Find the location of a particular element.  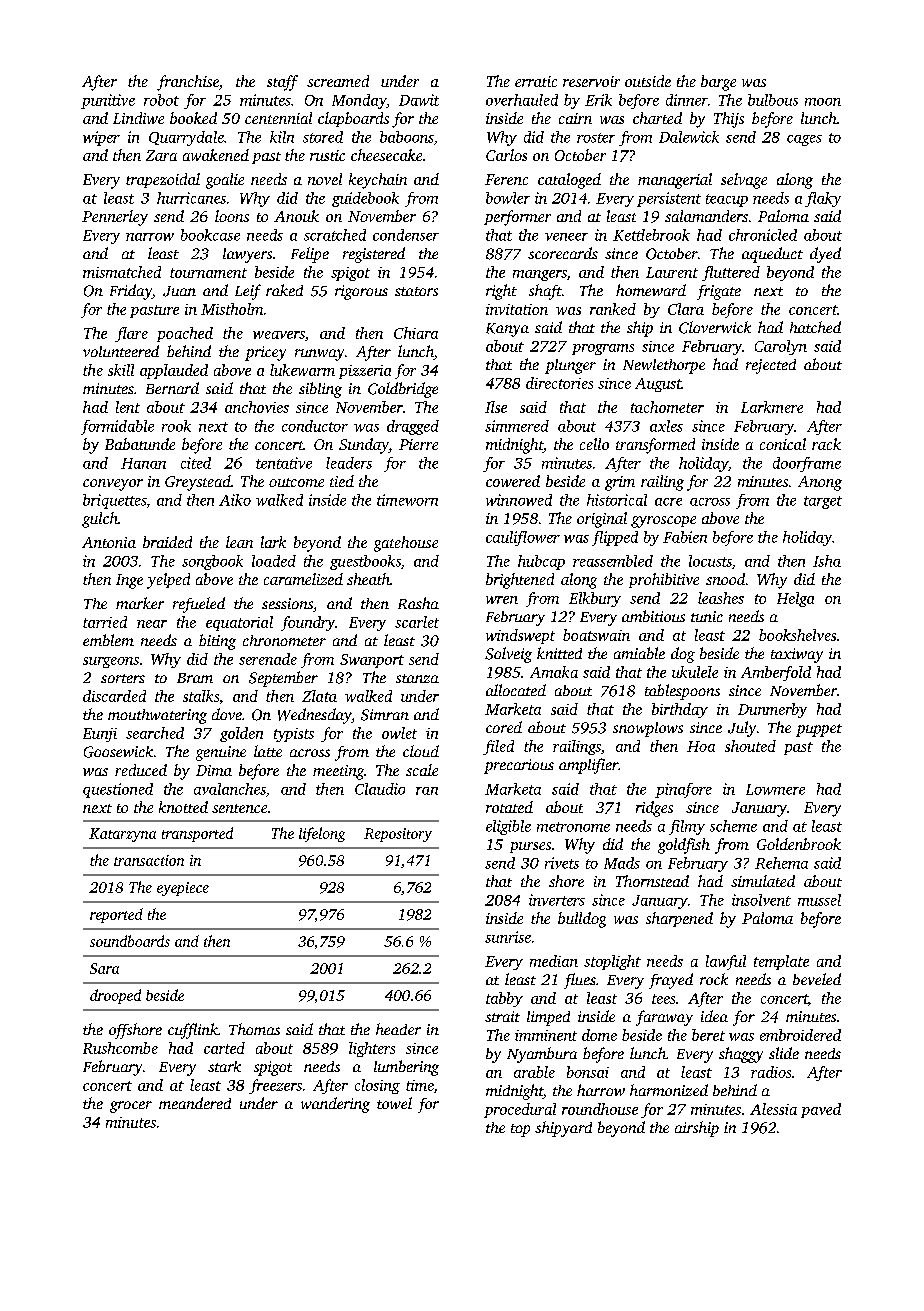

refueled is located at coordinates (199, 605).
